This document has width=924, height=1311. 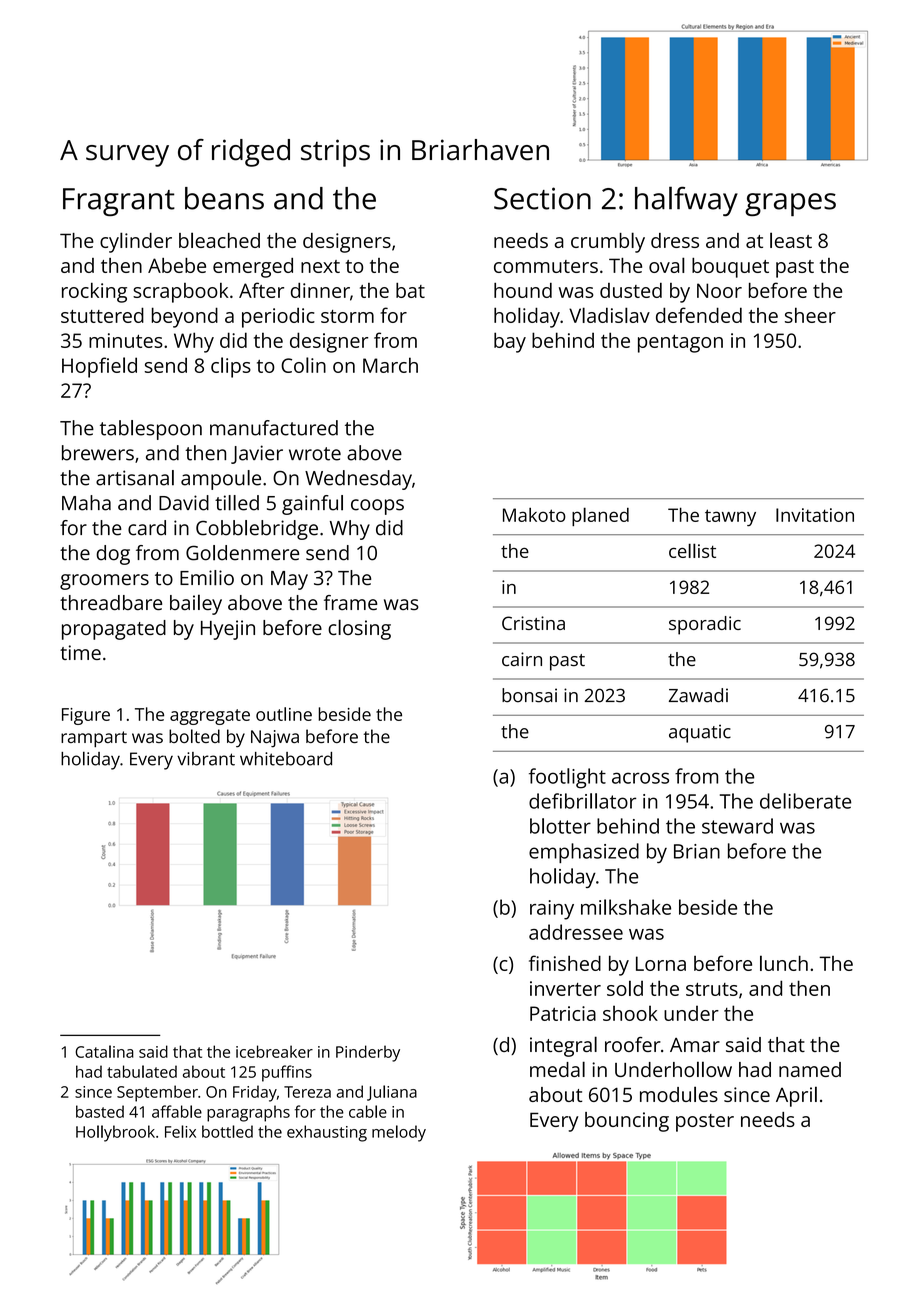 What do you see at coordinates (815, 515) in the document?
I see `Invitation` at bounding box center [815, 515].
